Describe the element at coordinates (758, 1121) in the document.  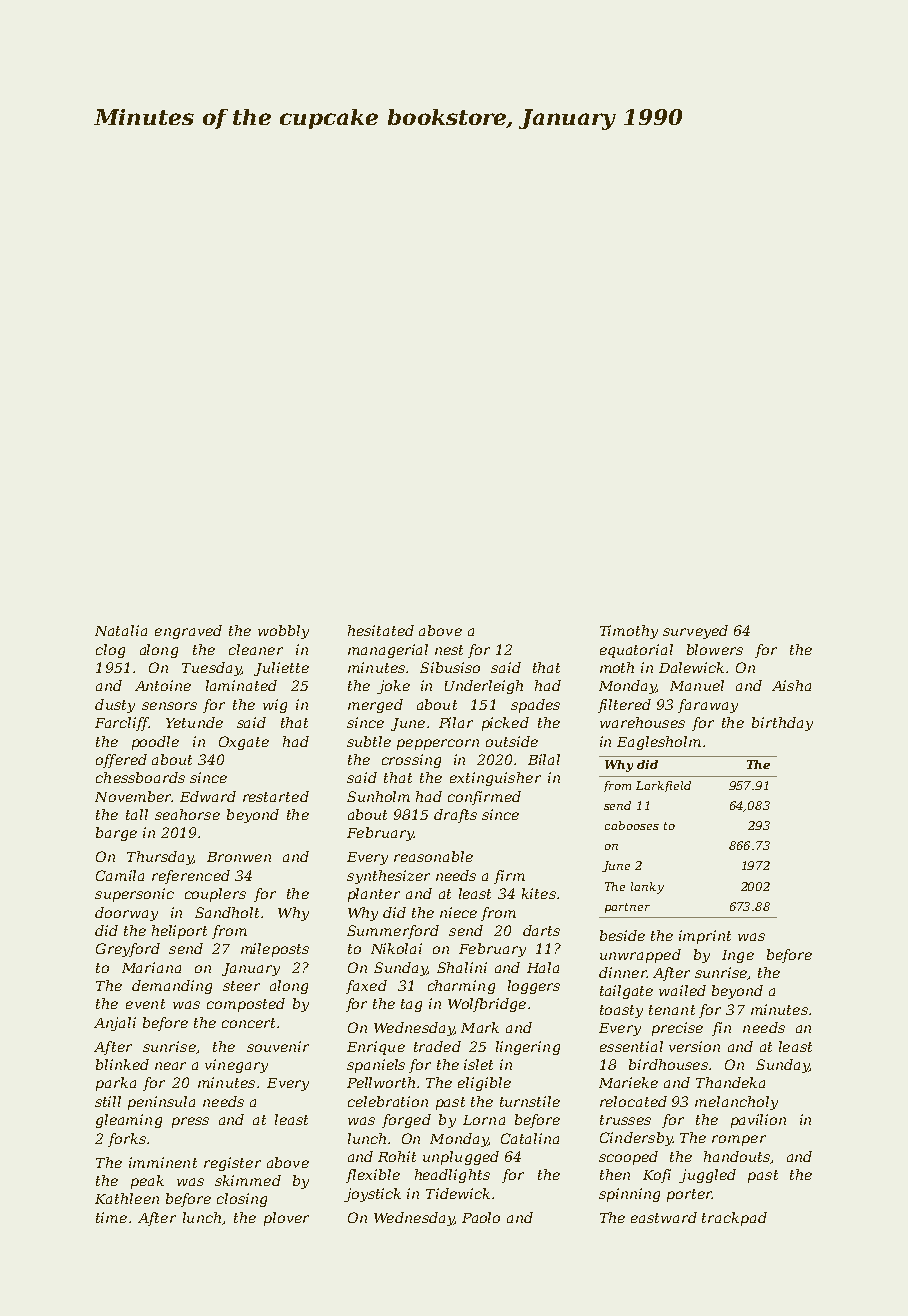
I see `pavilion` at that location.
